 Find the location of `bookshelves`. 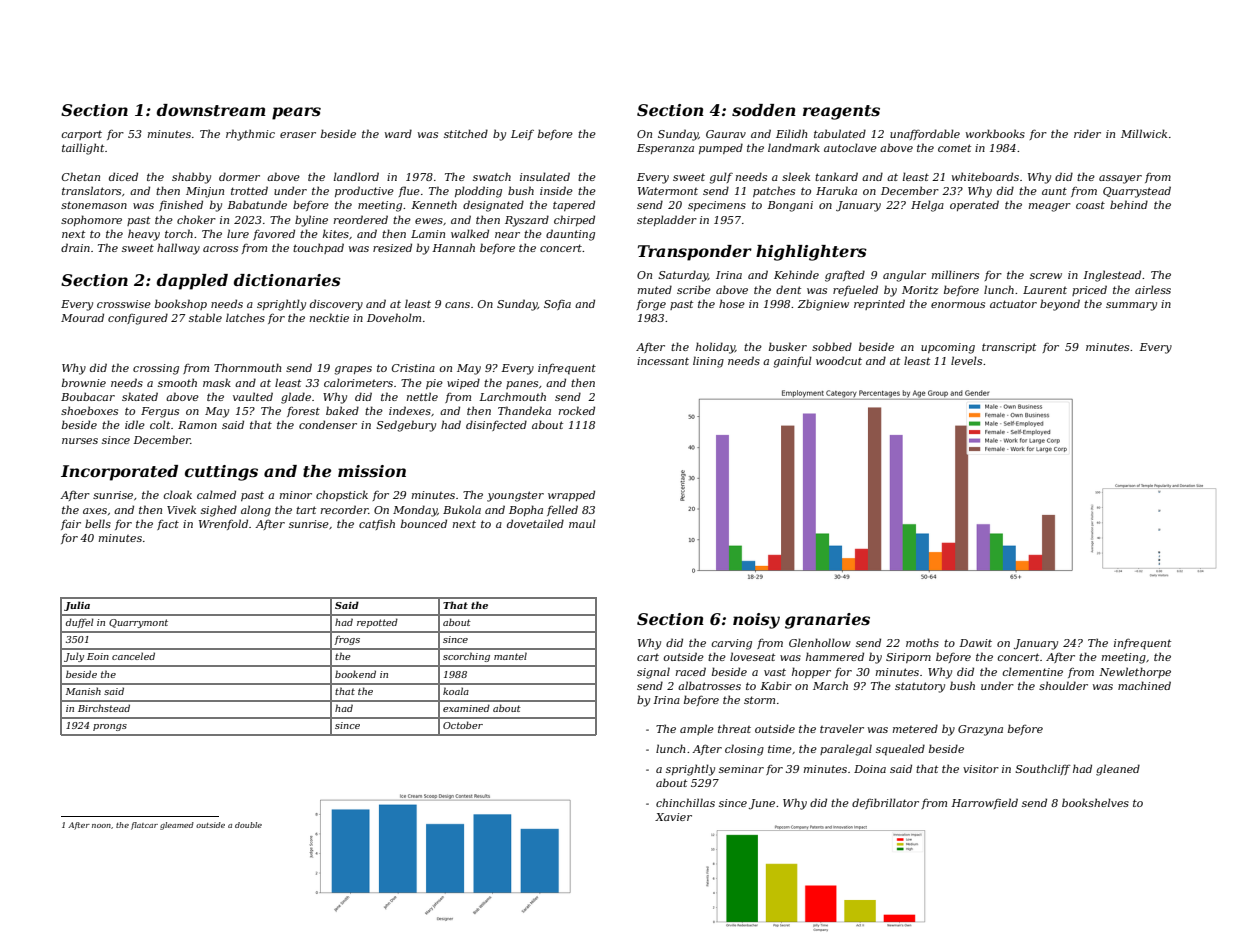

bookshelves is located at coordinates (1095, 802).
